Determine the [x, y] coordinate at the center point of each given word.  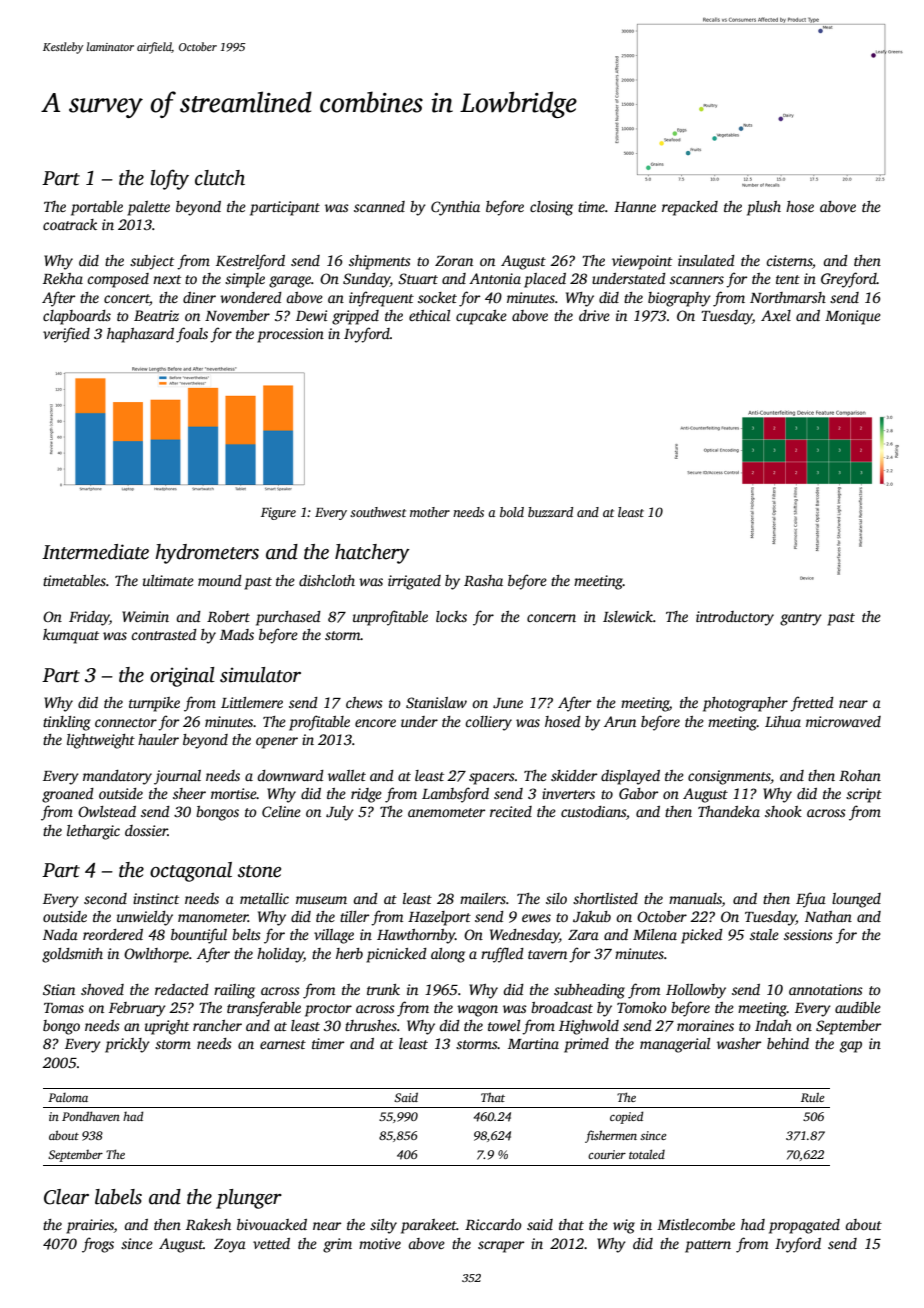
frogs [98, 1245]
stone [259, 871]
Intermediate [95, 552]
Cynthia [455, 208]
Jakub [592, 916]
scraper [501, 1247]
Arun [620, 721]
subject [152, 262]
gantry [801, 619]
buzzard [550, 512]
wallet [347, 775]
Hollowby [696, 991]
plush [764, 208]
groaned [68, 795]
